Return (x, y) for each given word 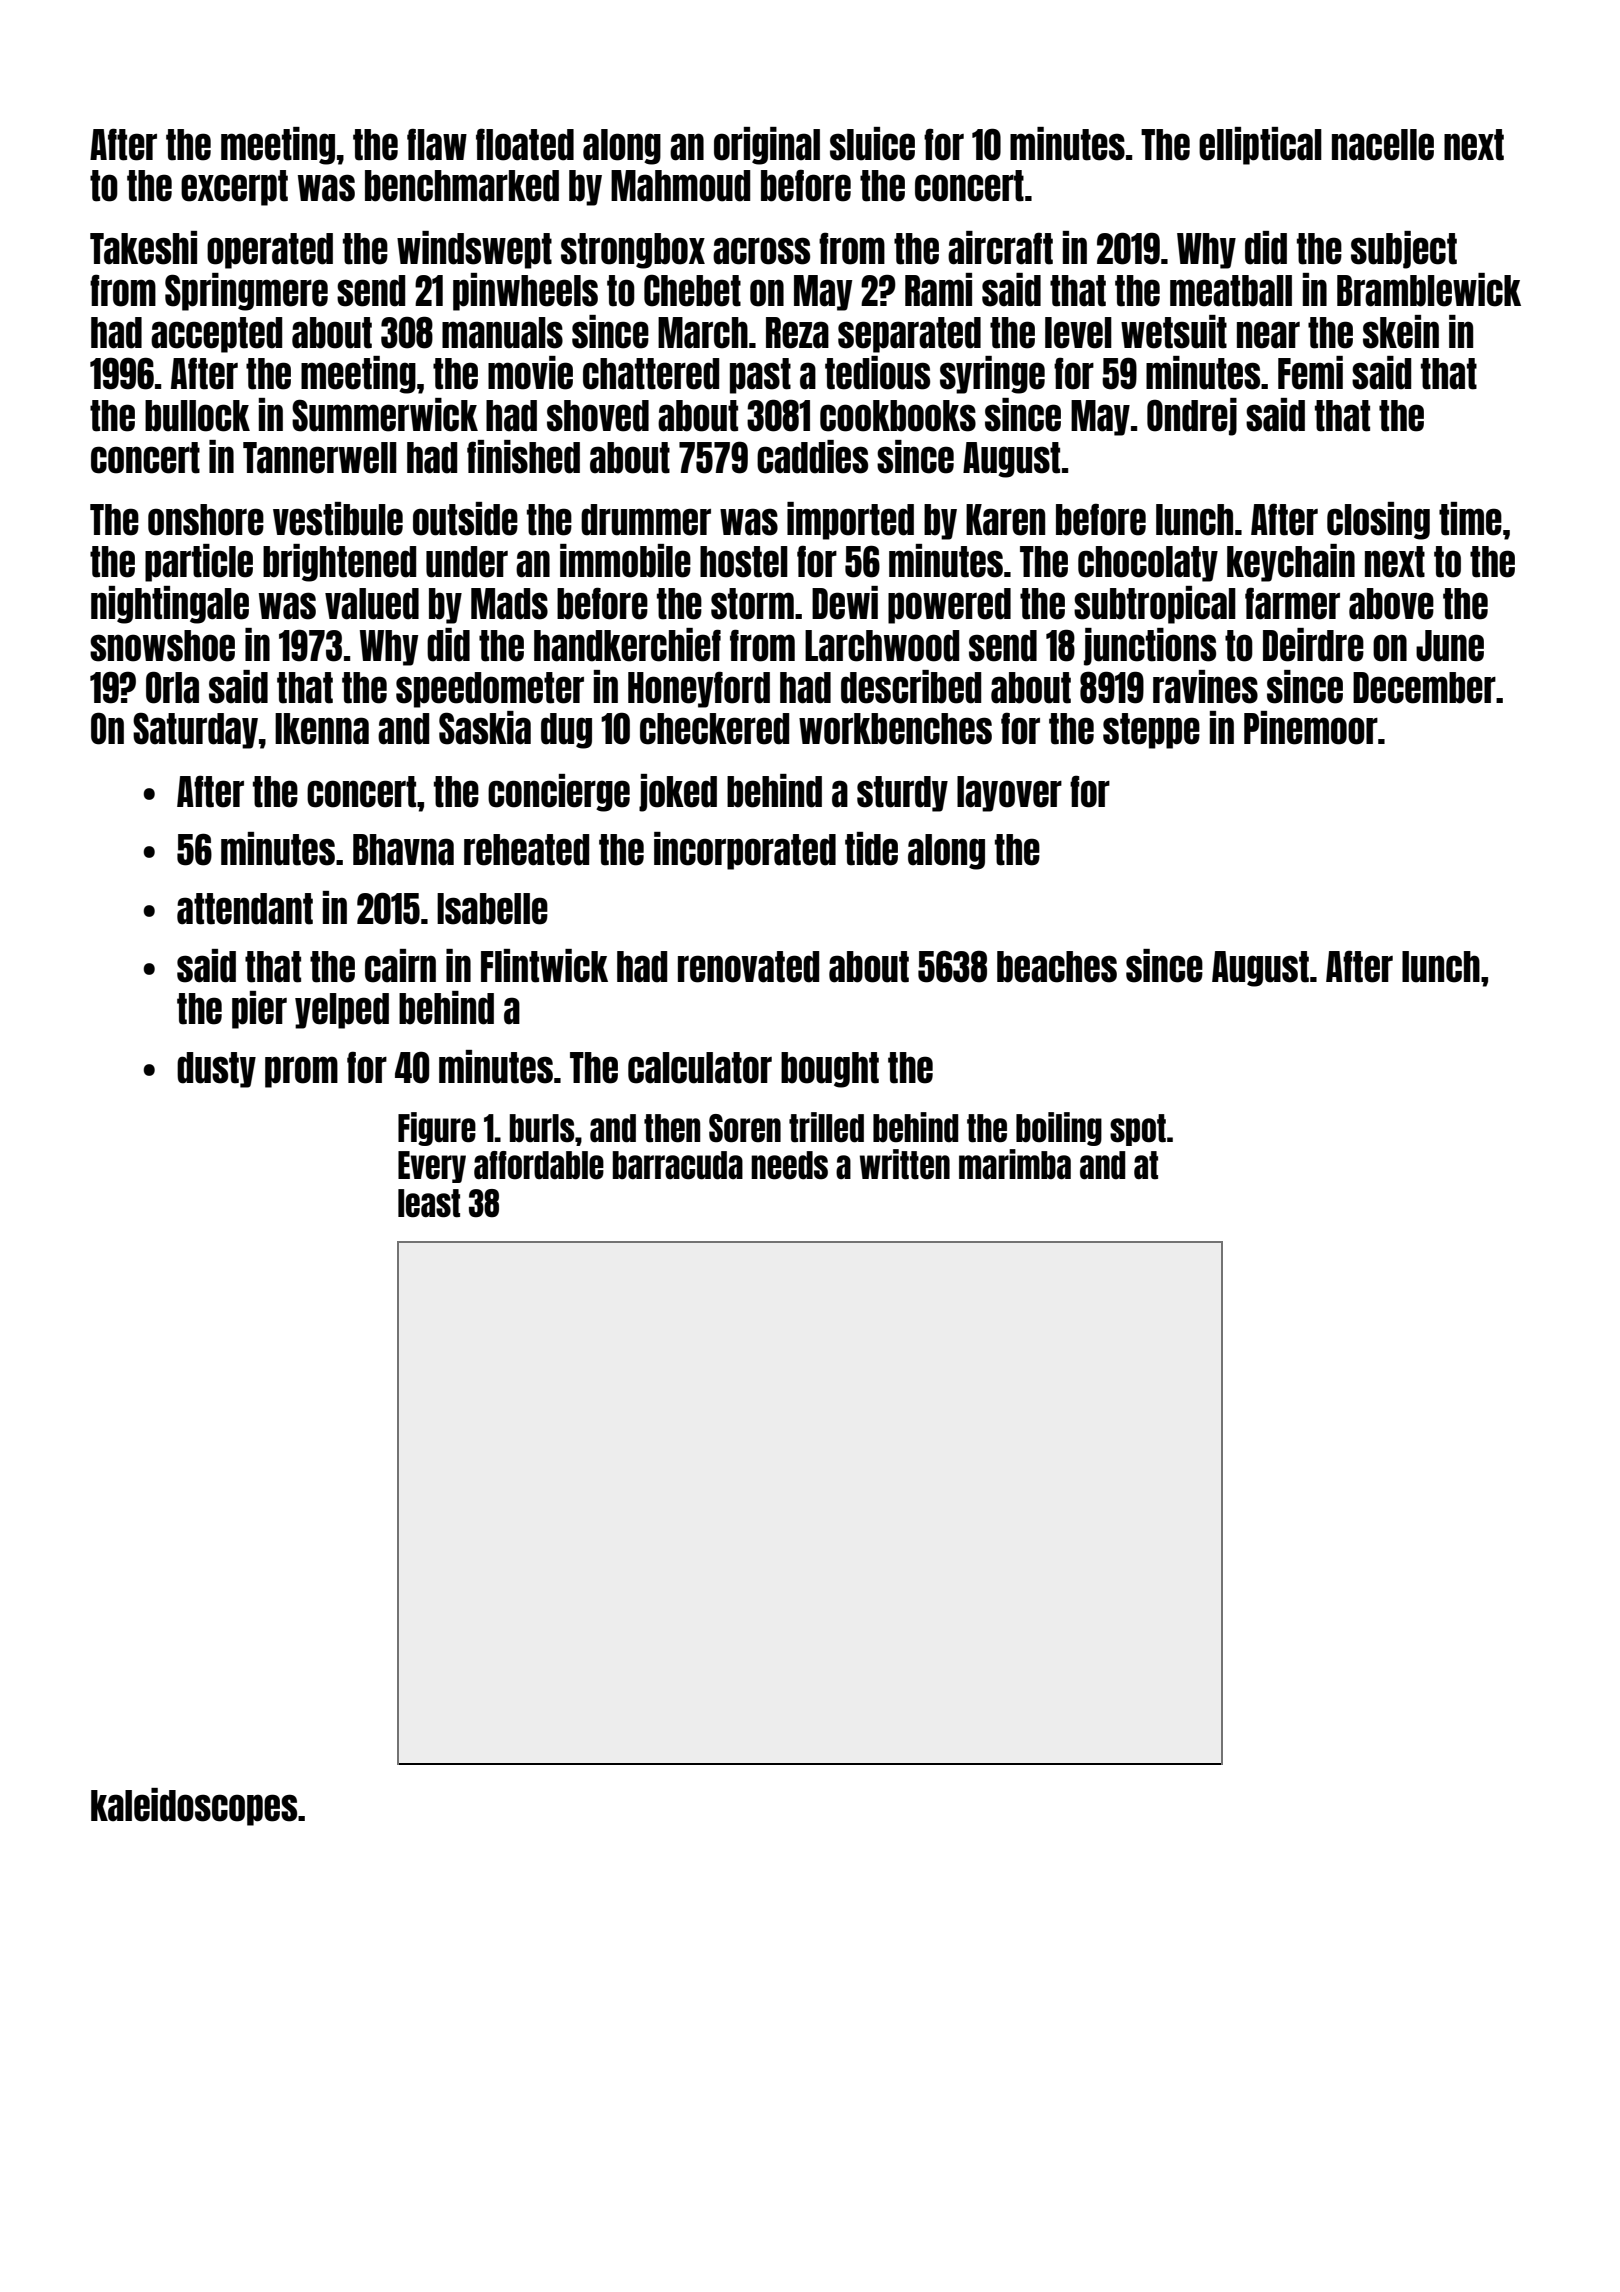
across (761, 251)
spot (1138, 1130)
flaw (437, 144)
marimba (1015, 1164)
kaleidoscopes (194, 1807)
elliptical (1260, 146)
